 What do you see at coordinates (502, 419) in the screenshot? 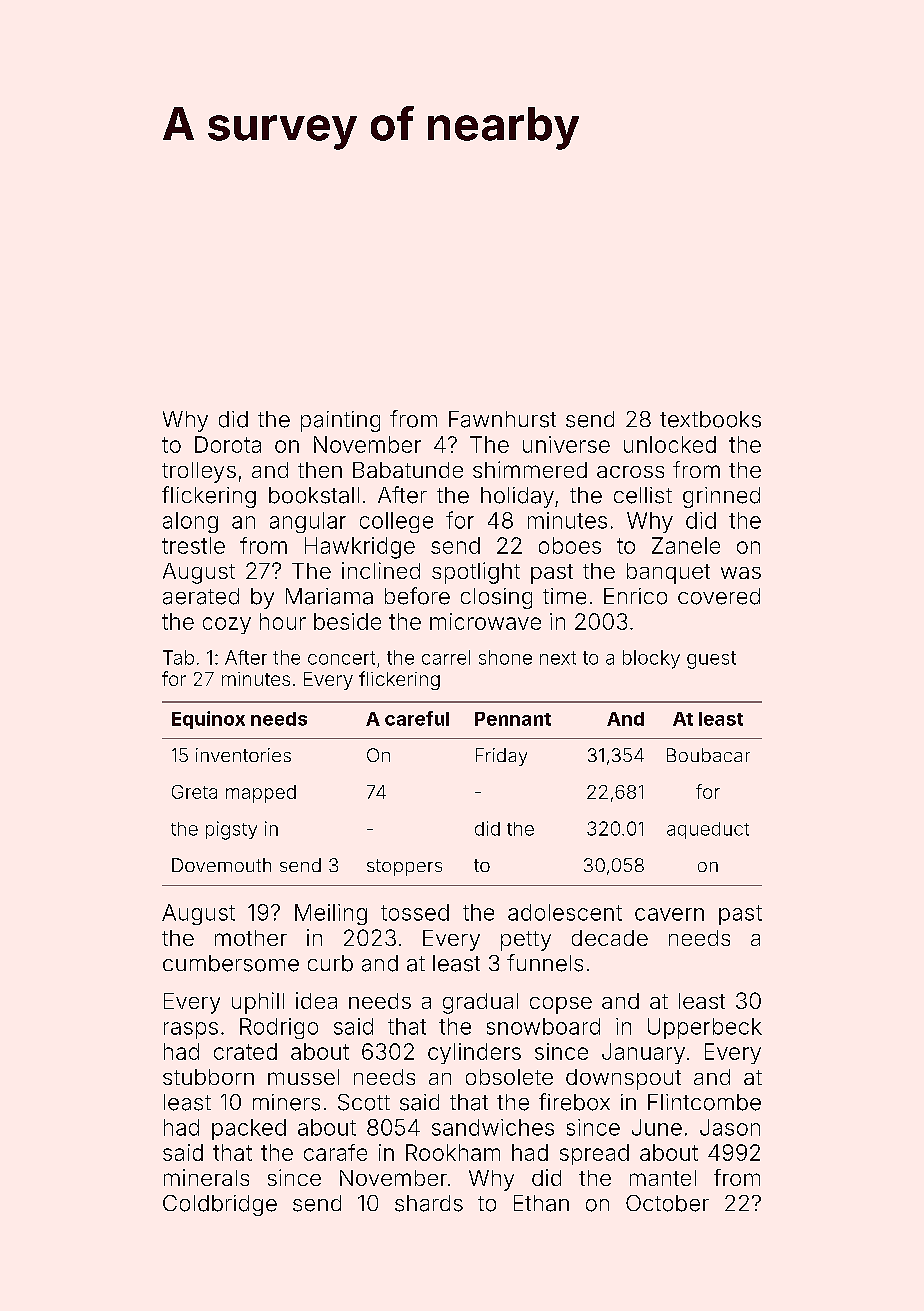
I see `Fawnhurst` at bounding box center [502, 419].
